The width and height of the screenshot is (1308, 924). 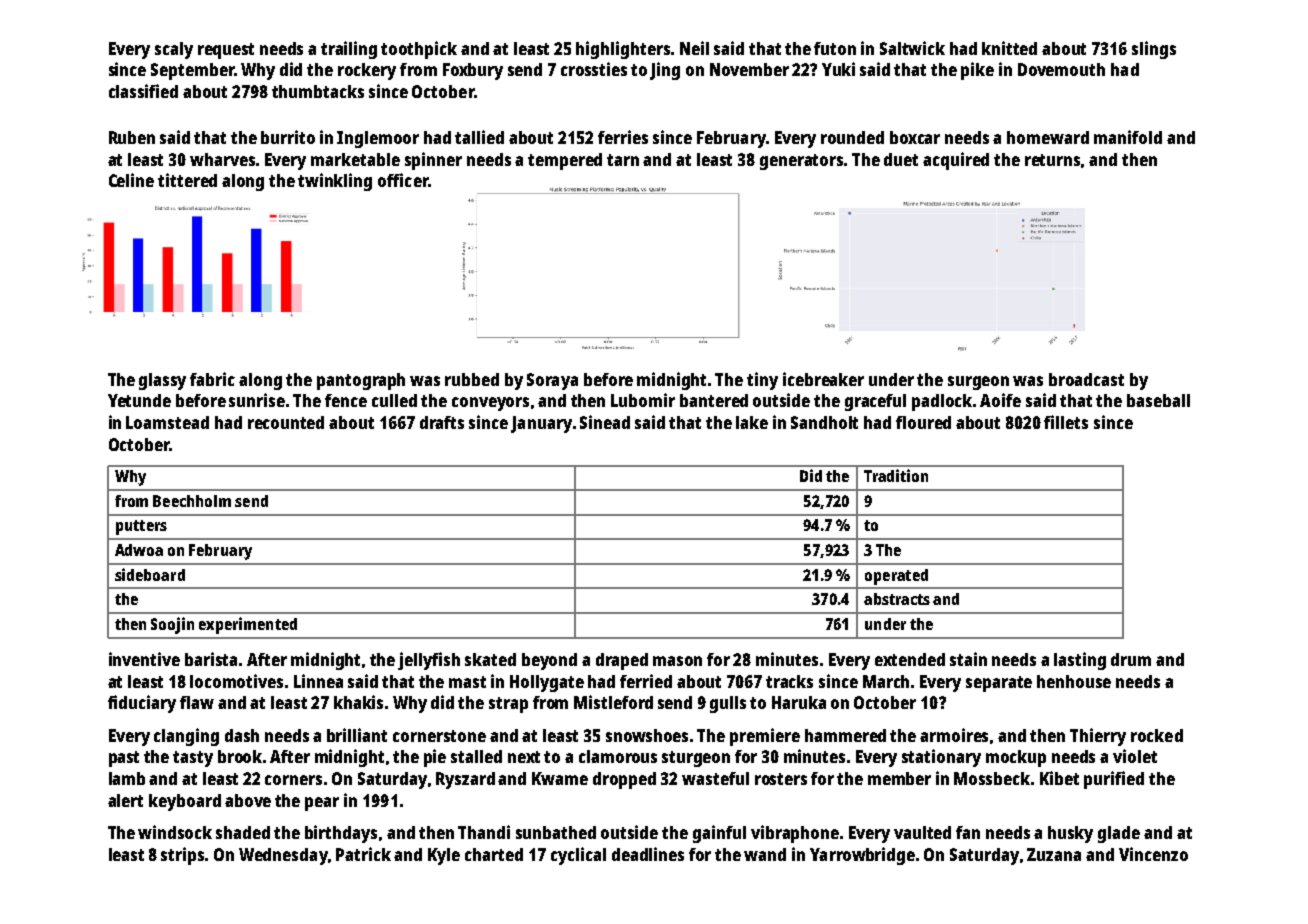 I want to click on surgeon, so click(x=978, y=383).
